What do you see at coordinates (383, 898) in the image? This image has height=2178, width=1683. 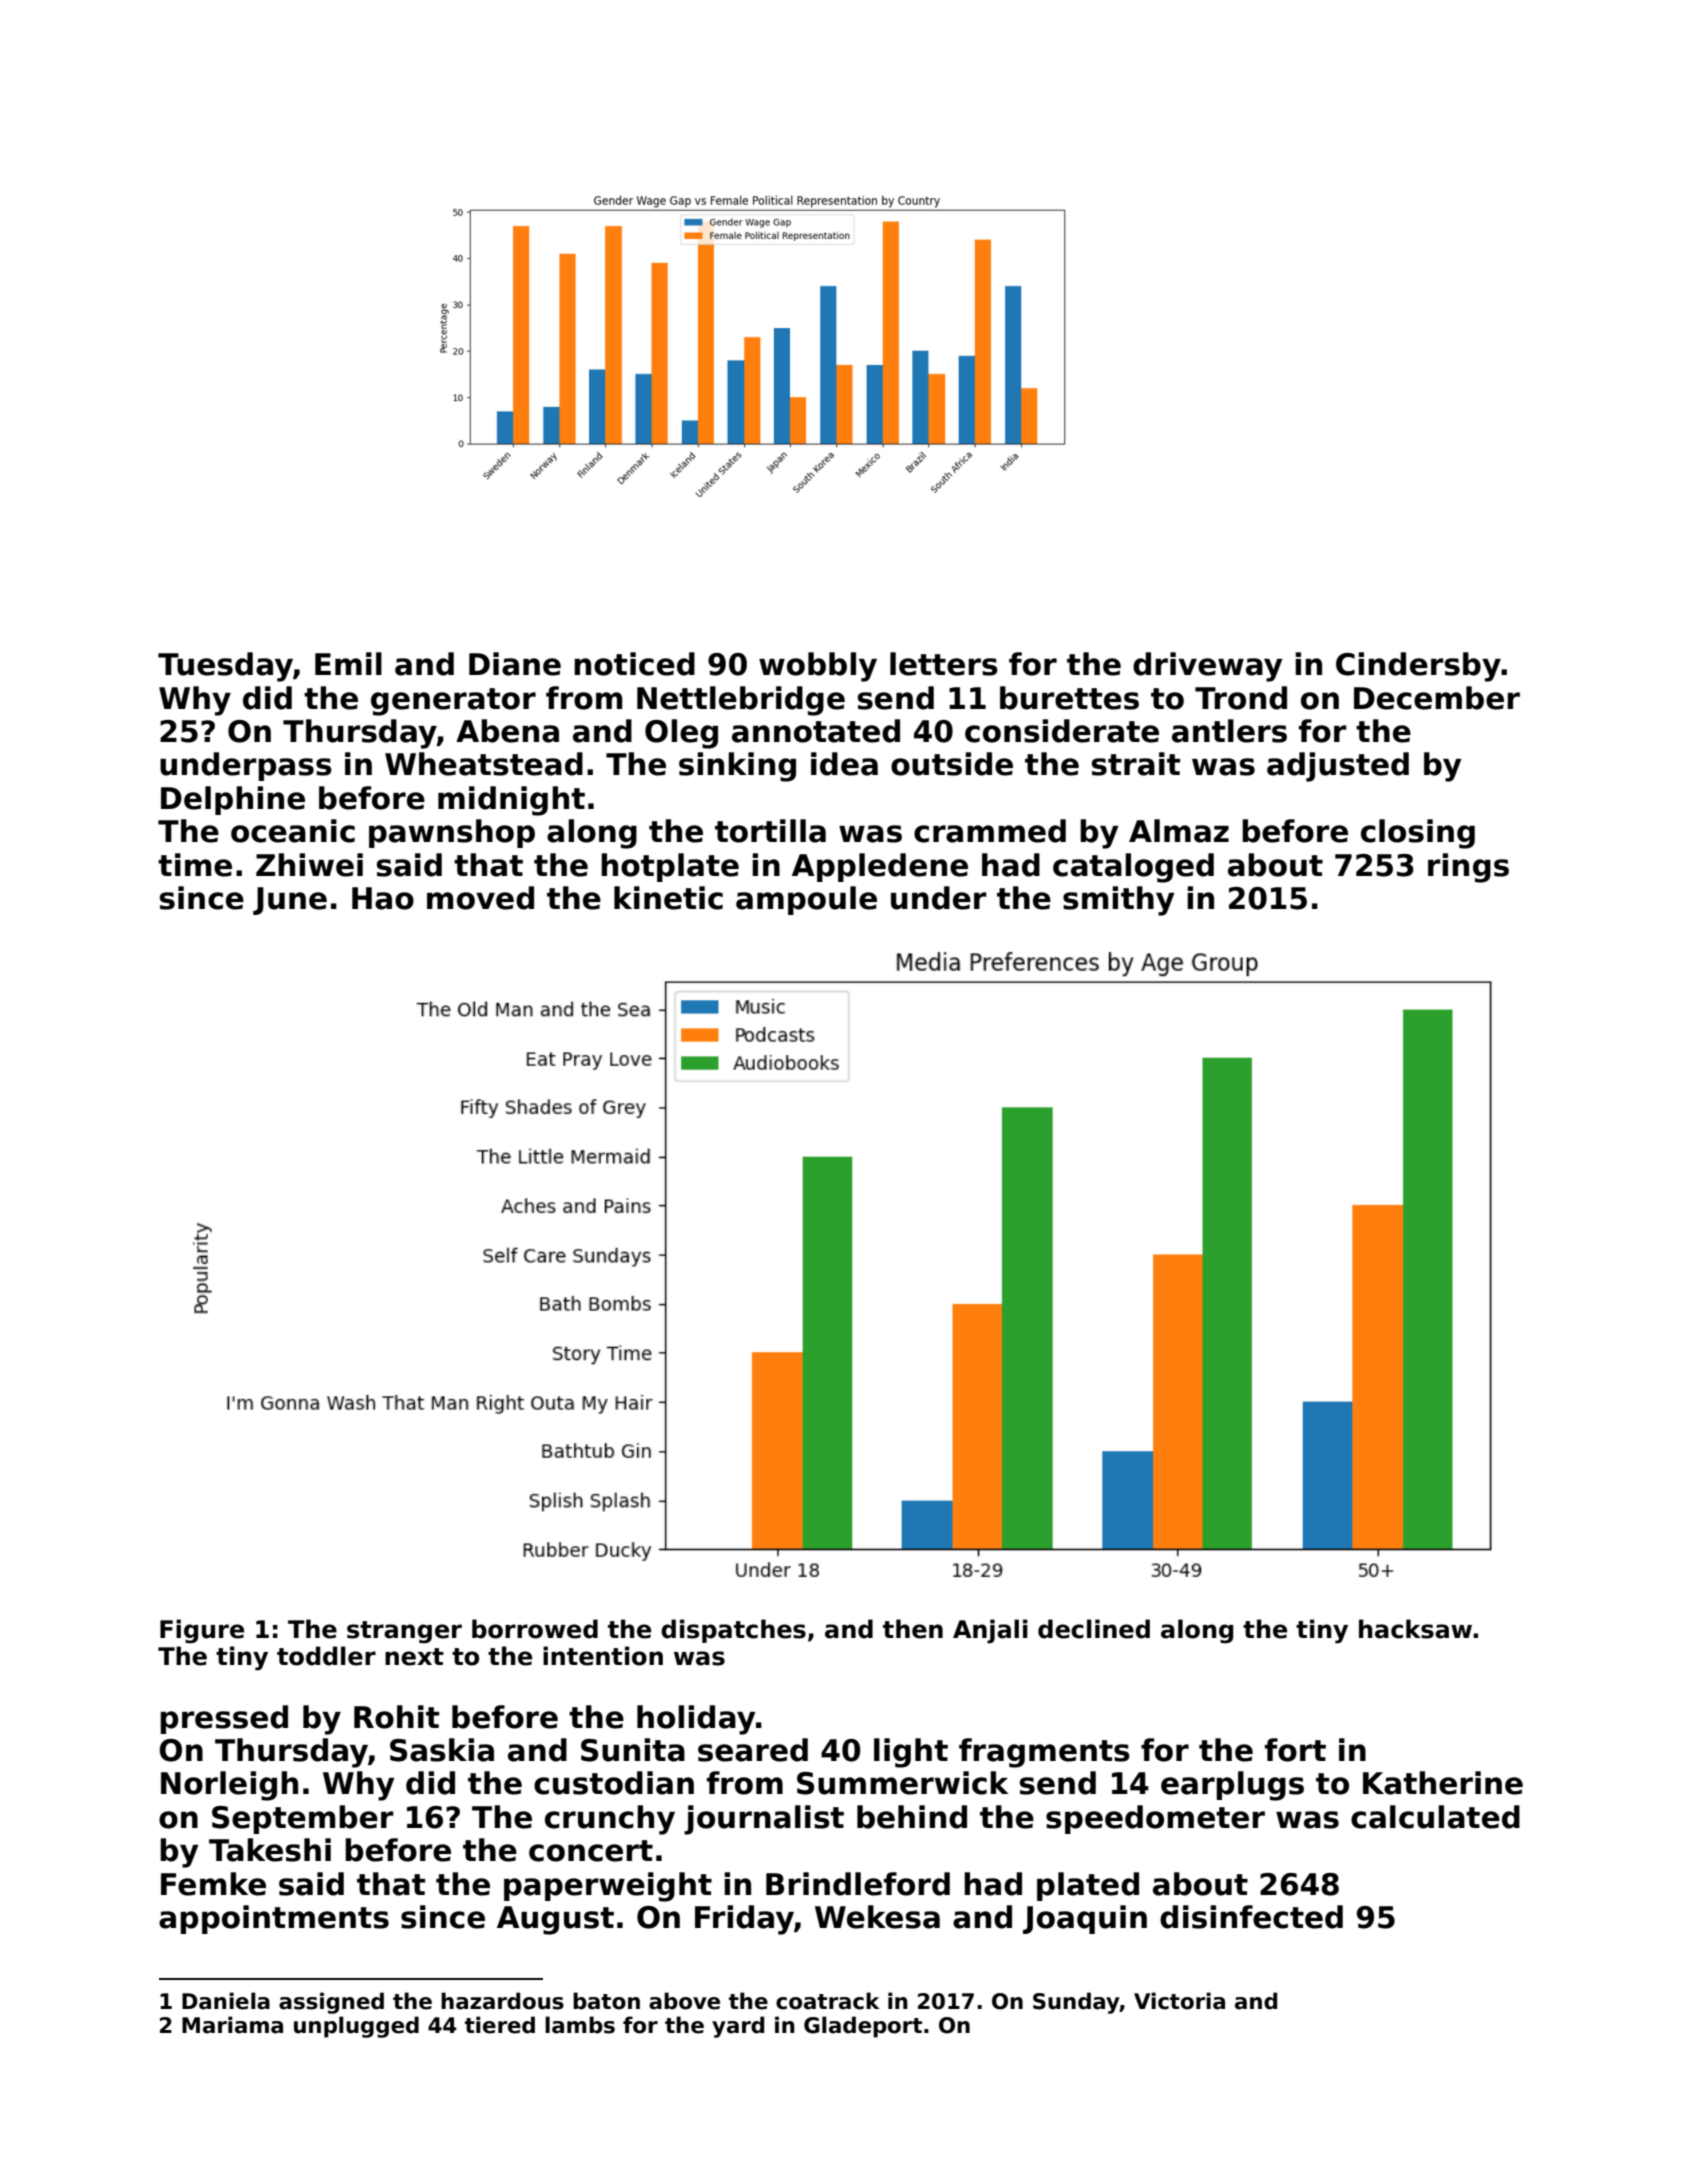 I see `Hao` at bounding box center [383, 898].
